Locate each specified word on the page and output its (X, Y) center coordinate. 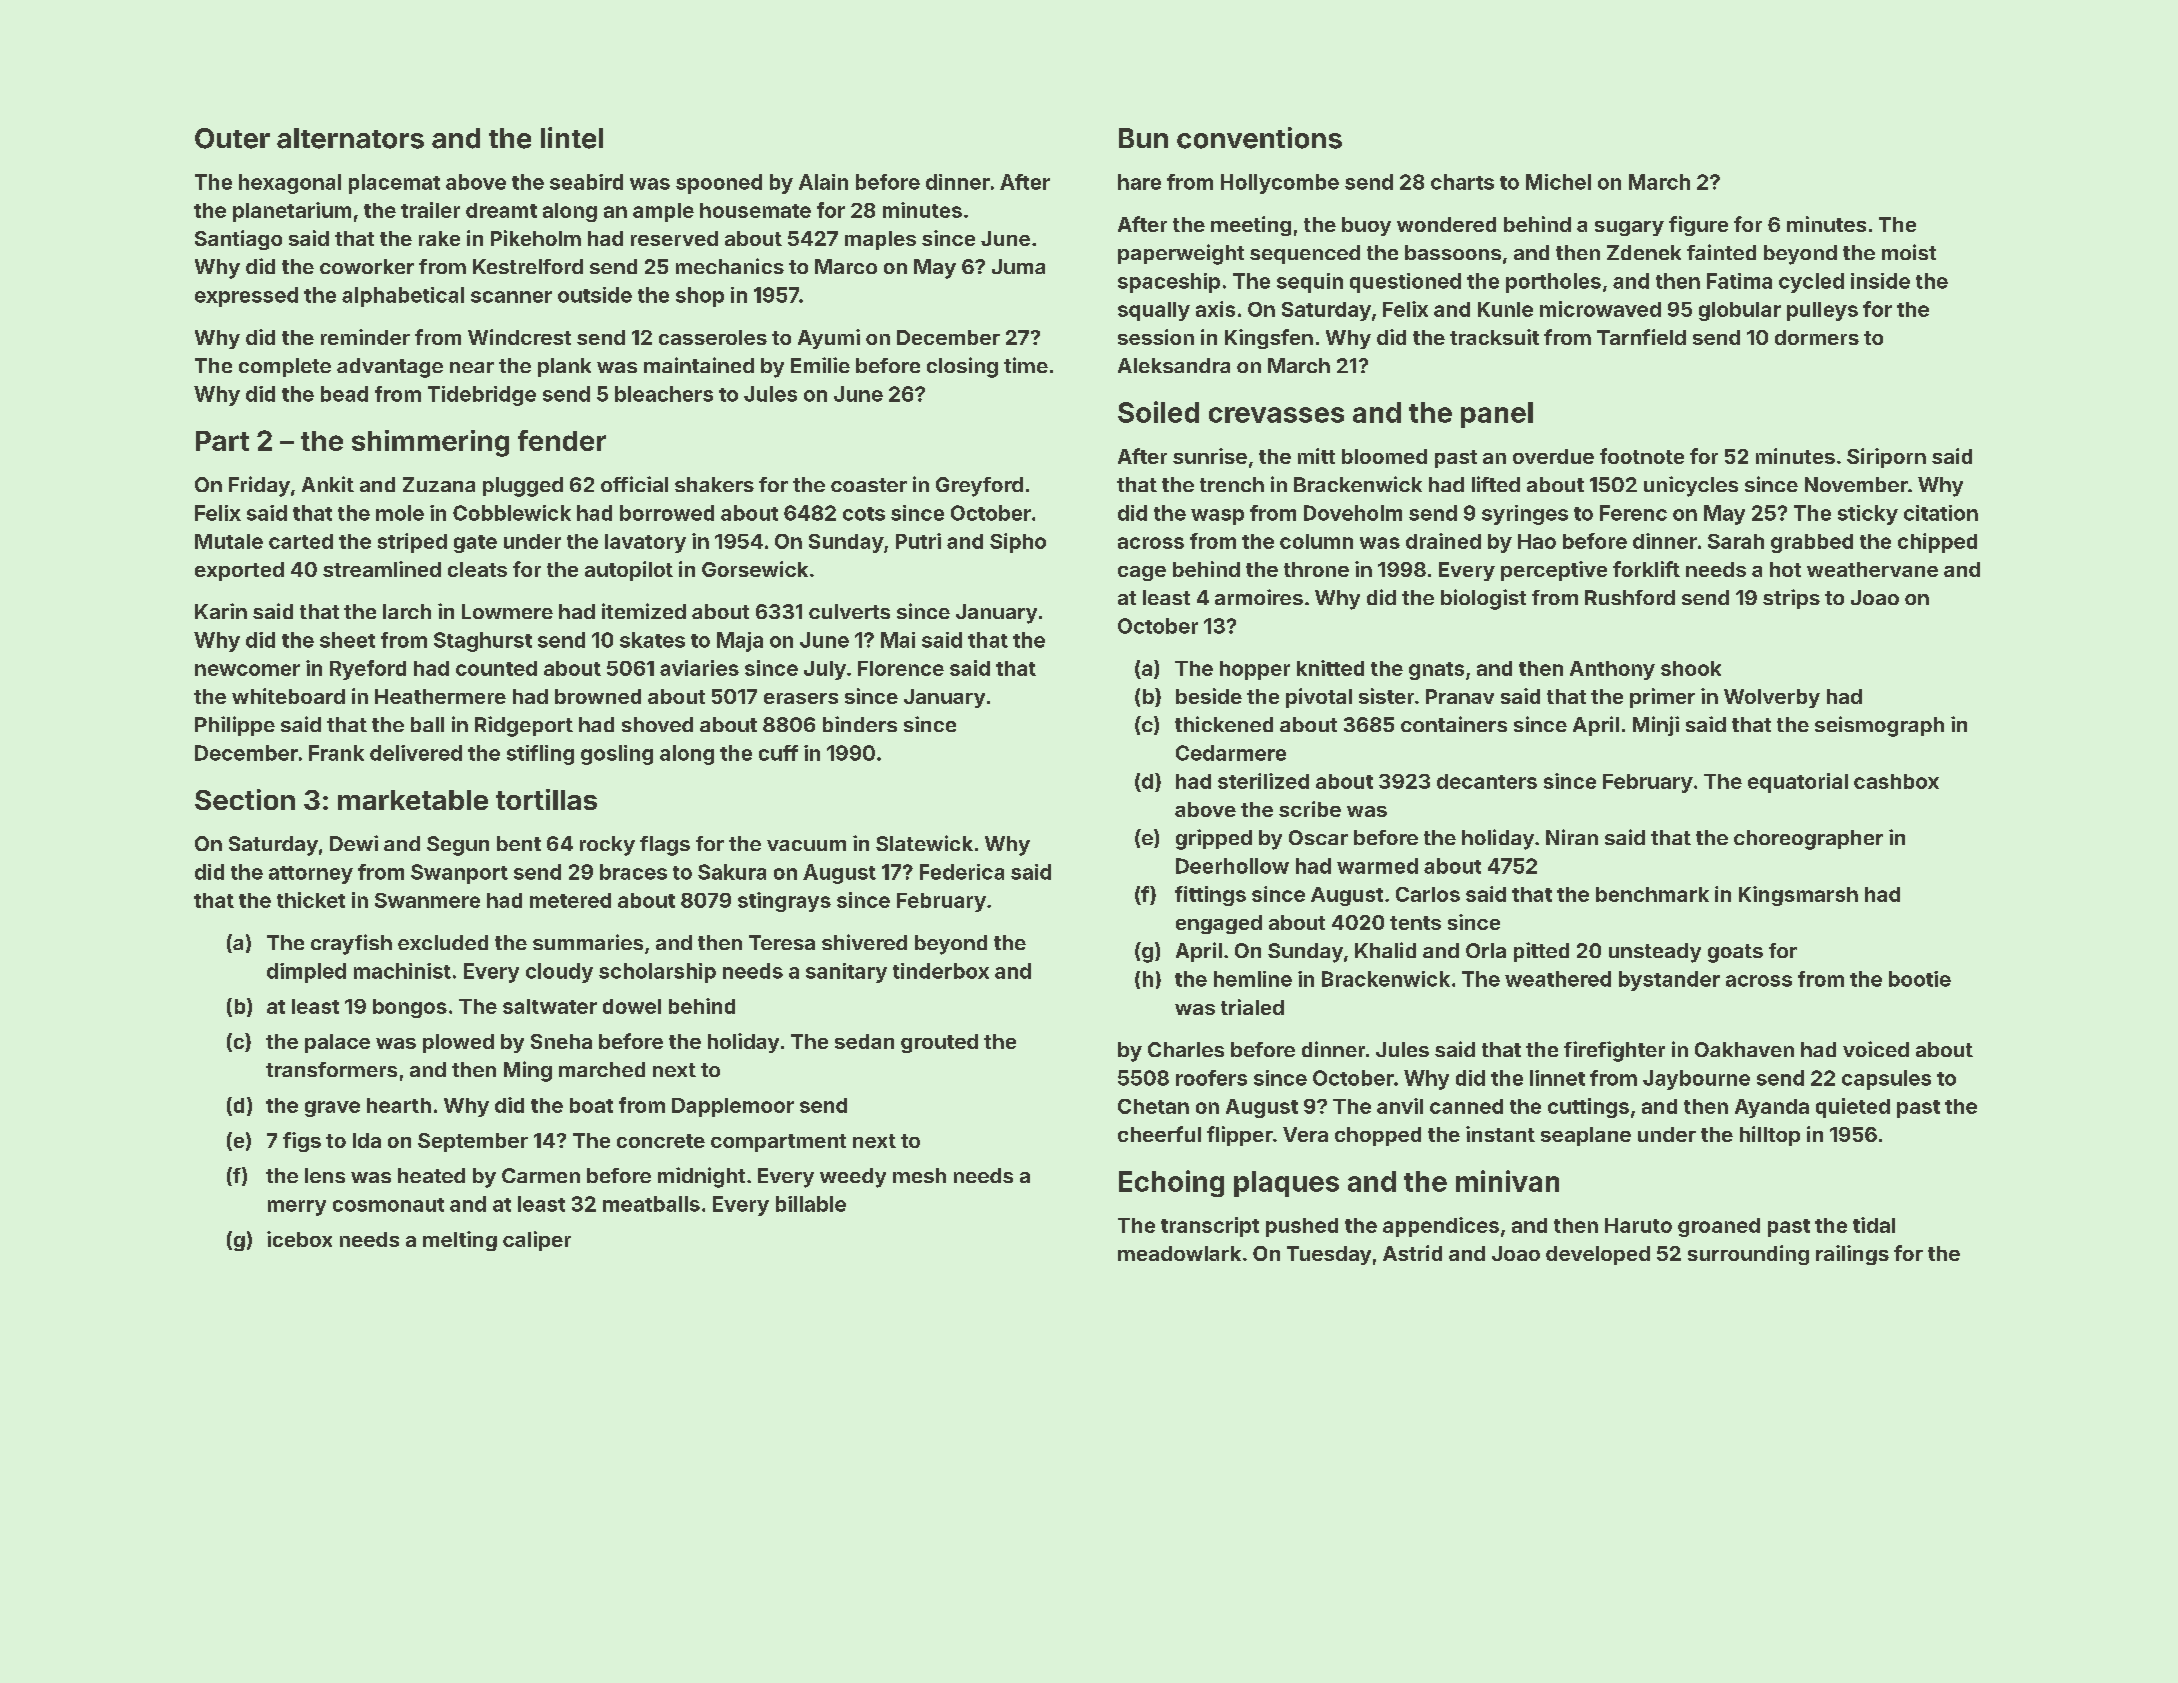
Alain (823, 182)
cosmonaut (388, 1205)
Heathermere (440, 696)
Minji (1656, 726)
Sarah (1736, 541)
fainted (1721, 252)
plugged (523, 487)
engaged (1219, 924)
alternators (350, 138)
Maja (740, 642)
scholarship (657, 973)
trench (1232, 484)
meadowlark (1179, 1253)
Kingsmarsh (1798, 896)
